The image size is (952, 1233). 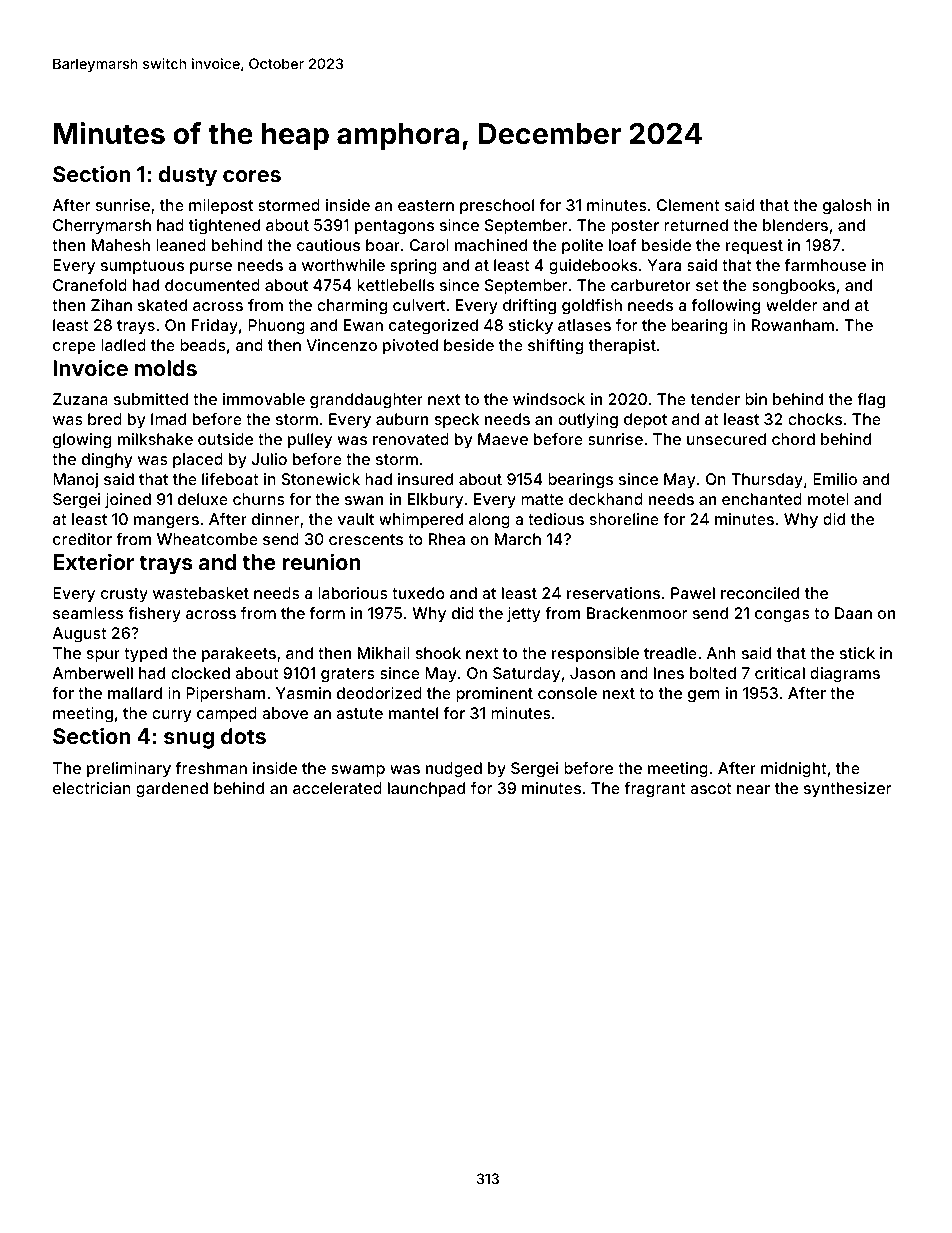 I want to click on categorized, so click(x=433, y=327).
